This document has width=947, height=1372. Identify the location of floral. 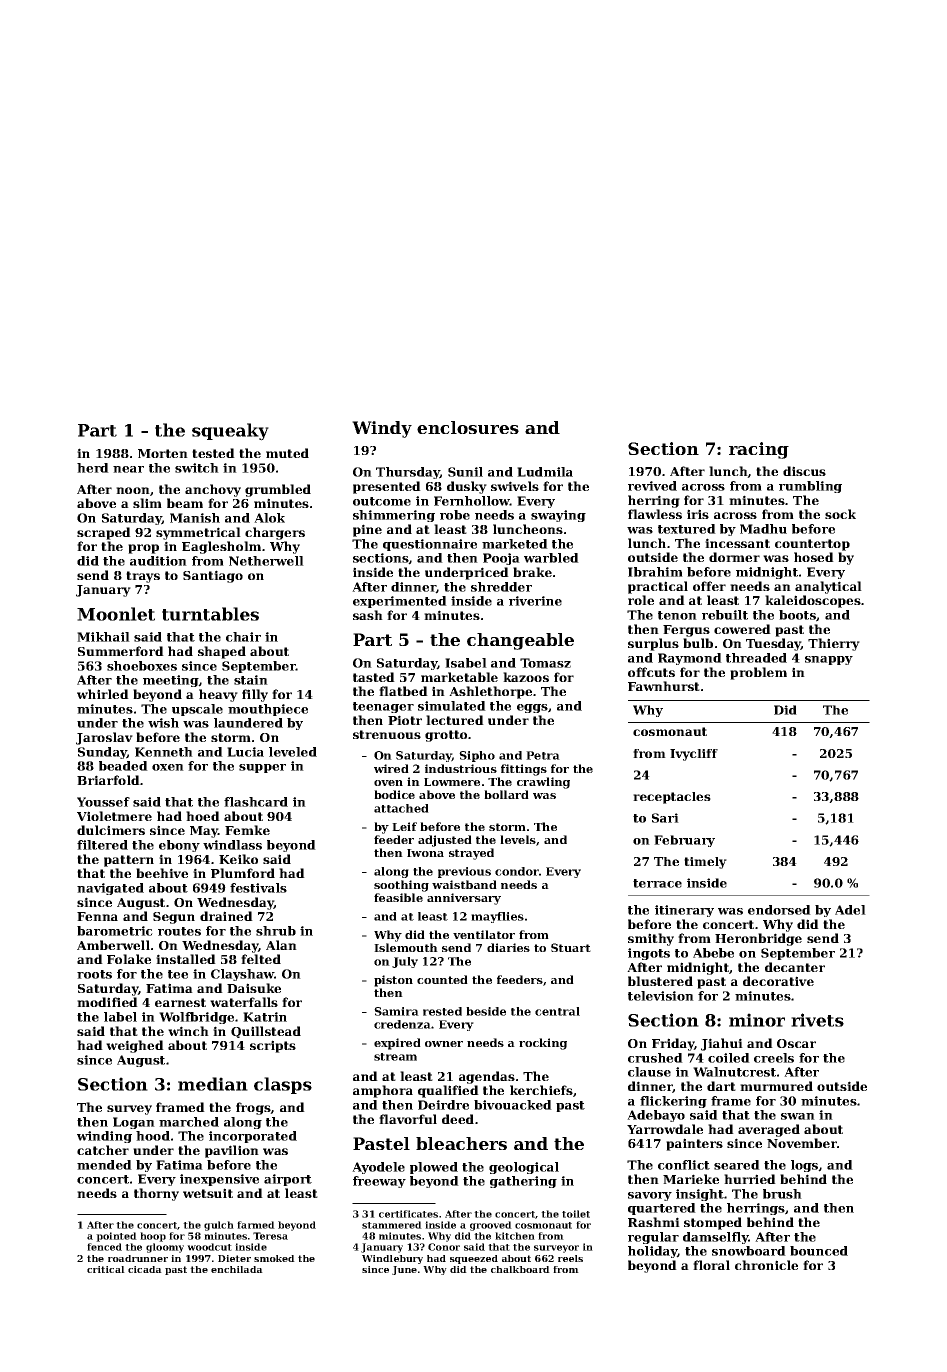
(711, 1265).
